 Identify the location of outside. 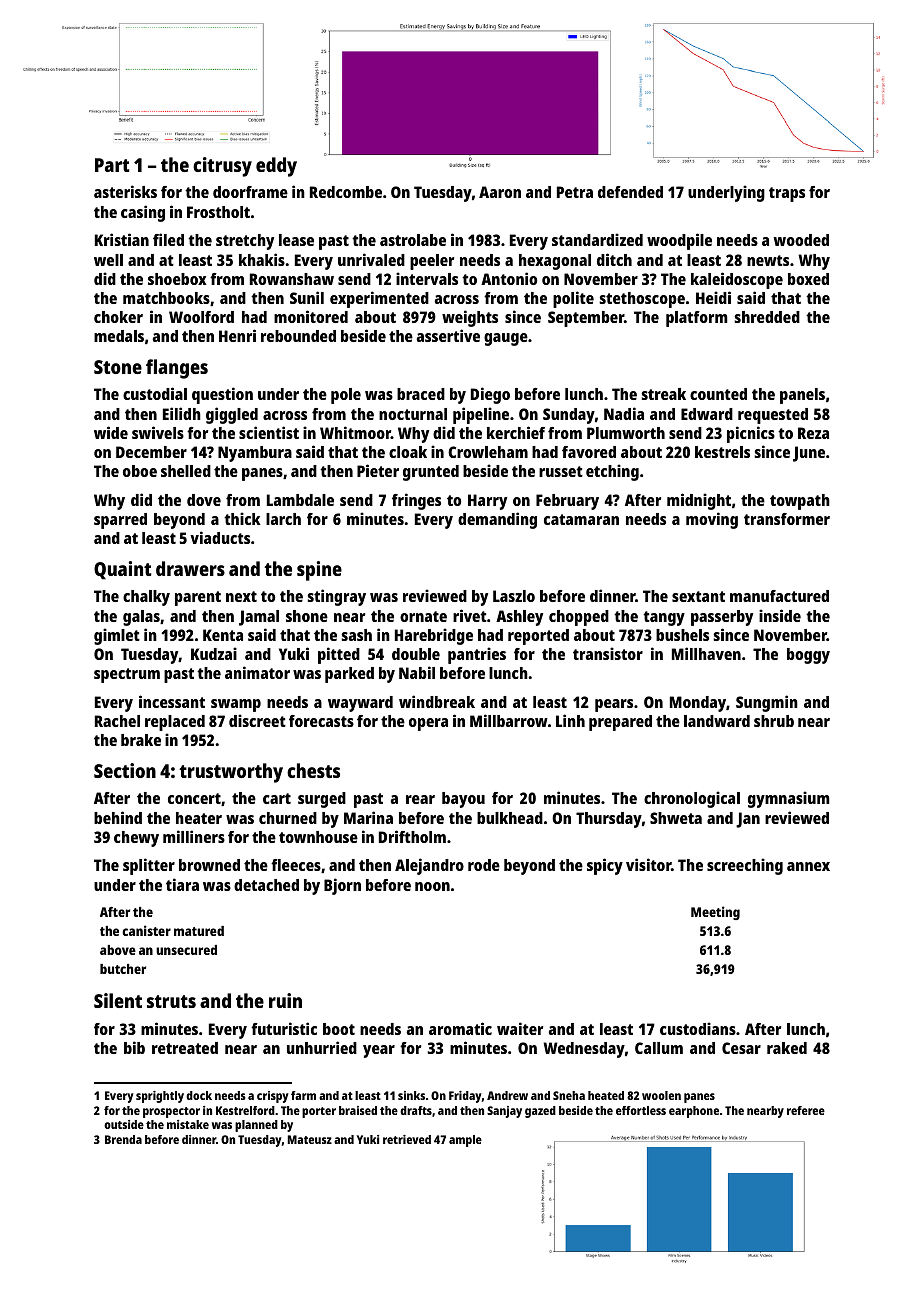
(124, 1124).
